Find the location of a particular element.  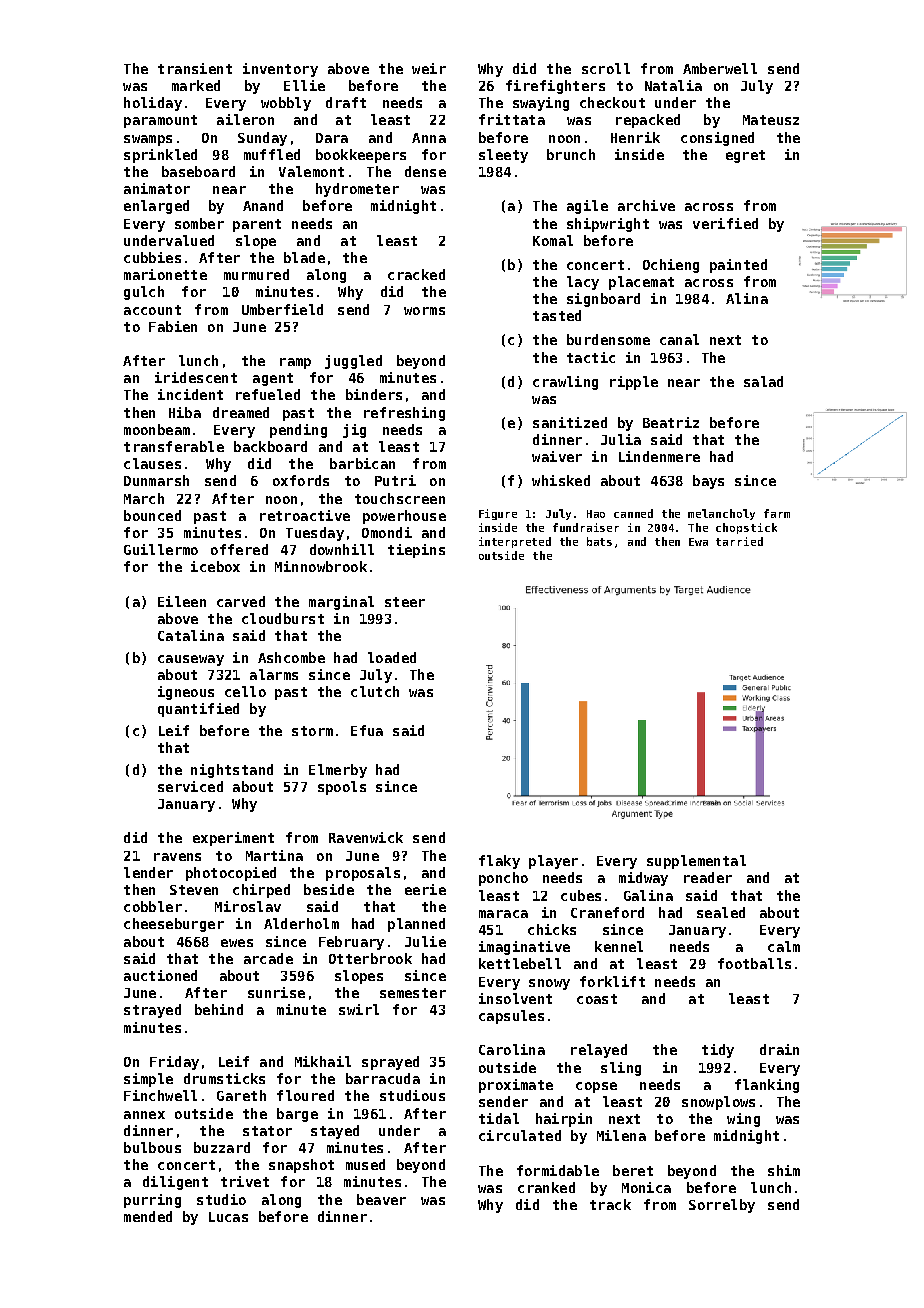

drumsticks is located at coordinates (224, 1078).
